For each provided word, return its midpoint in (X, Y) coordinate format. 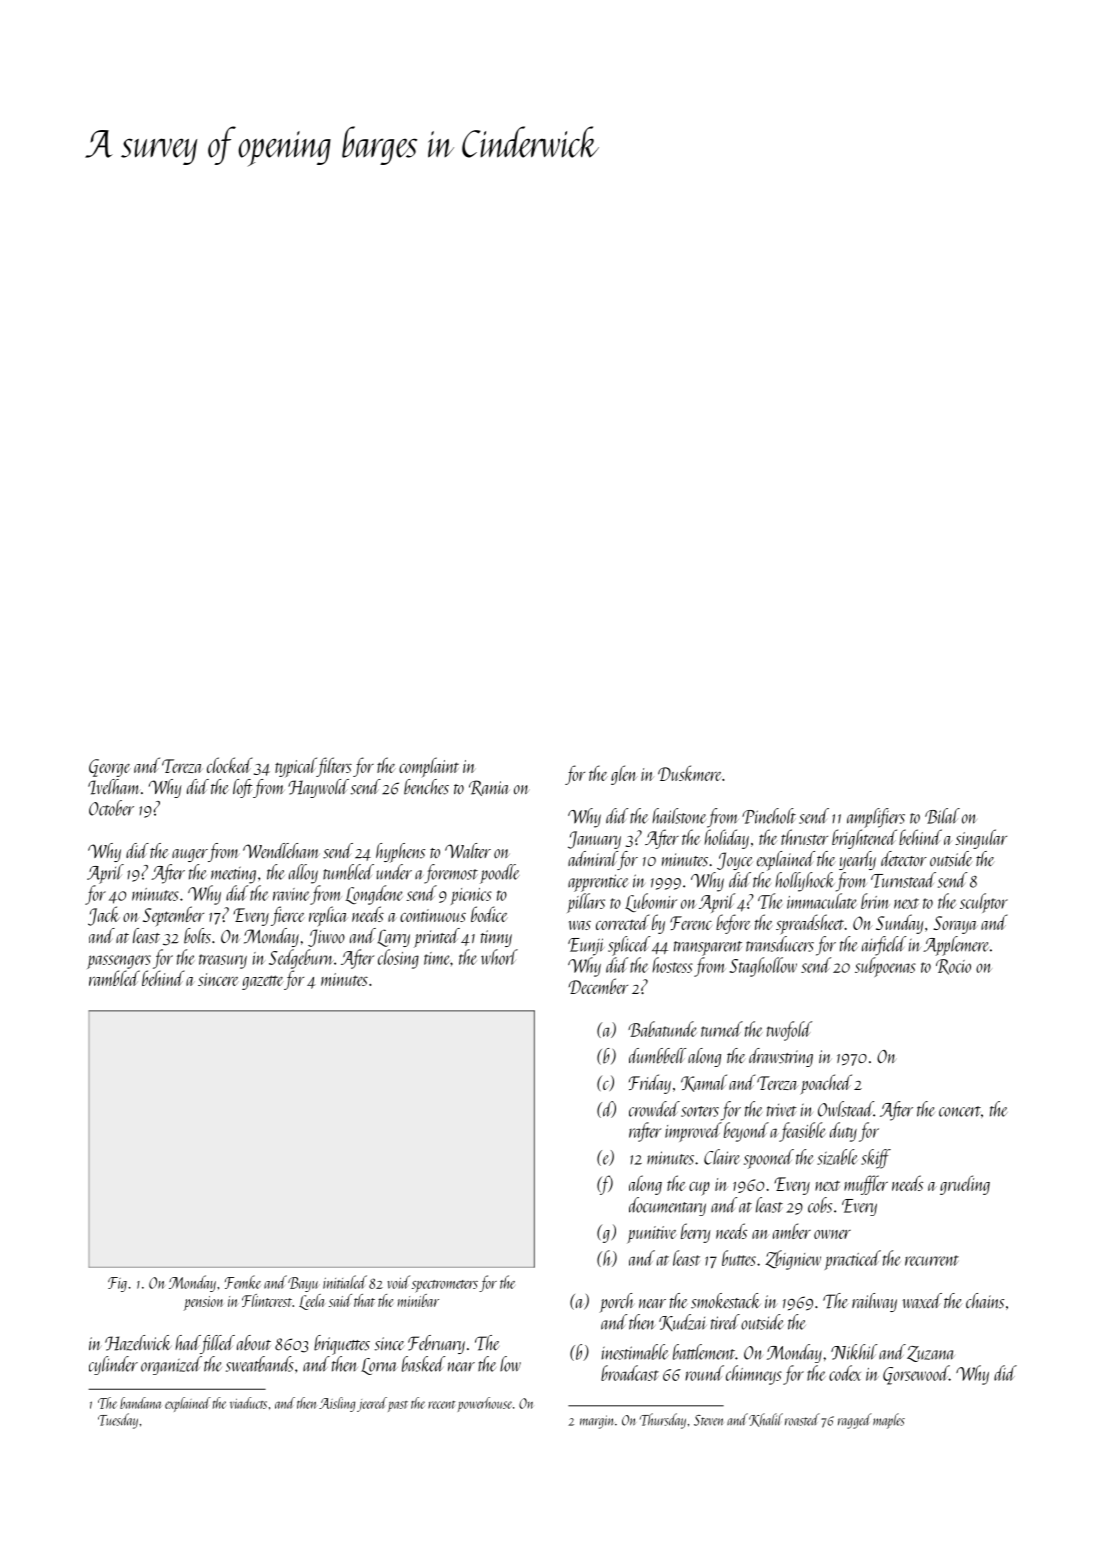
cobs (820, 1205)
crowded (654, 1109)
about (254, 1343)
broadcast (630, 1373)
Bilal (942, 816)
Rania (489, 788)
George (110, 768)
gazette (263, 982)
